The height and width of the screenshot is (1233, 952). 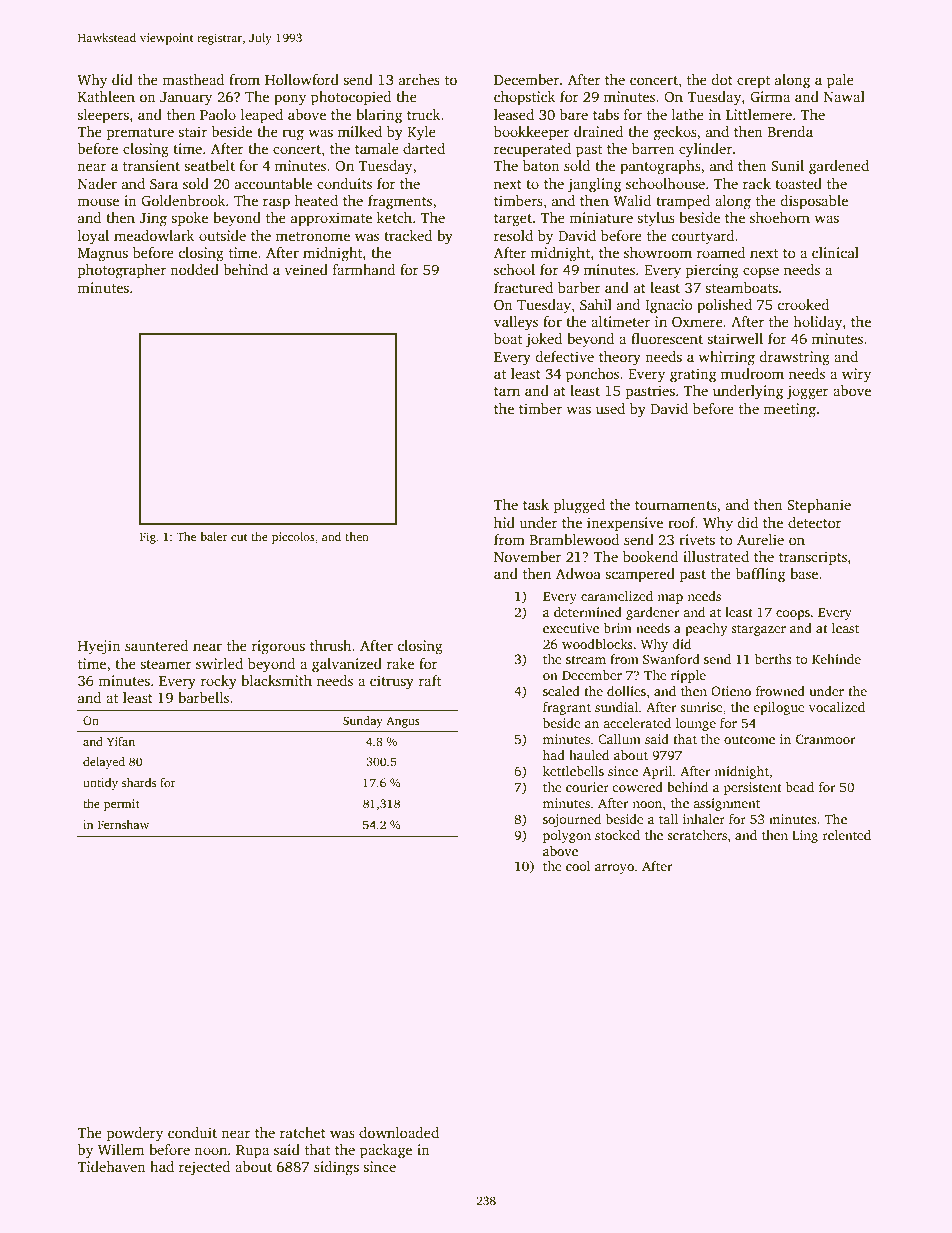 I want to click on Adwoa, so click(x=578, y=573).
